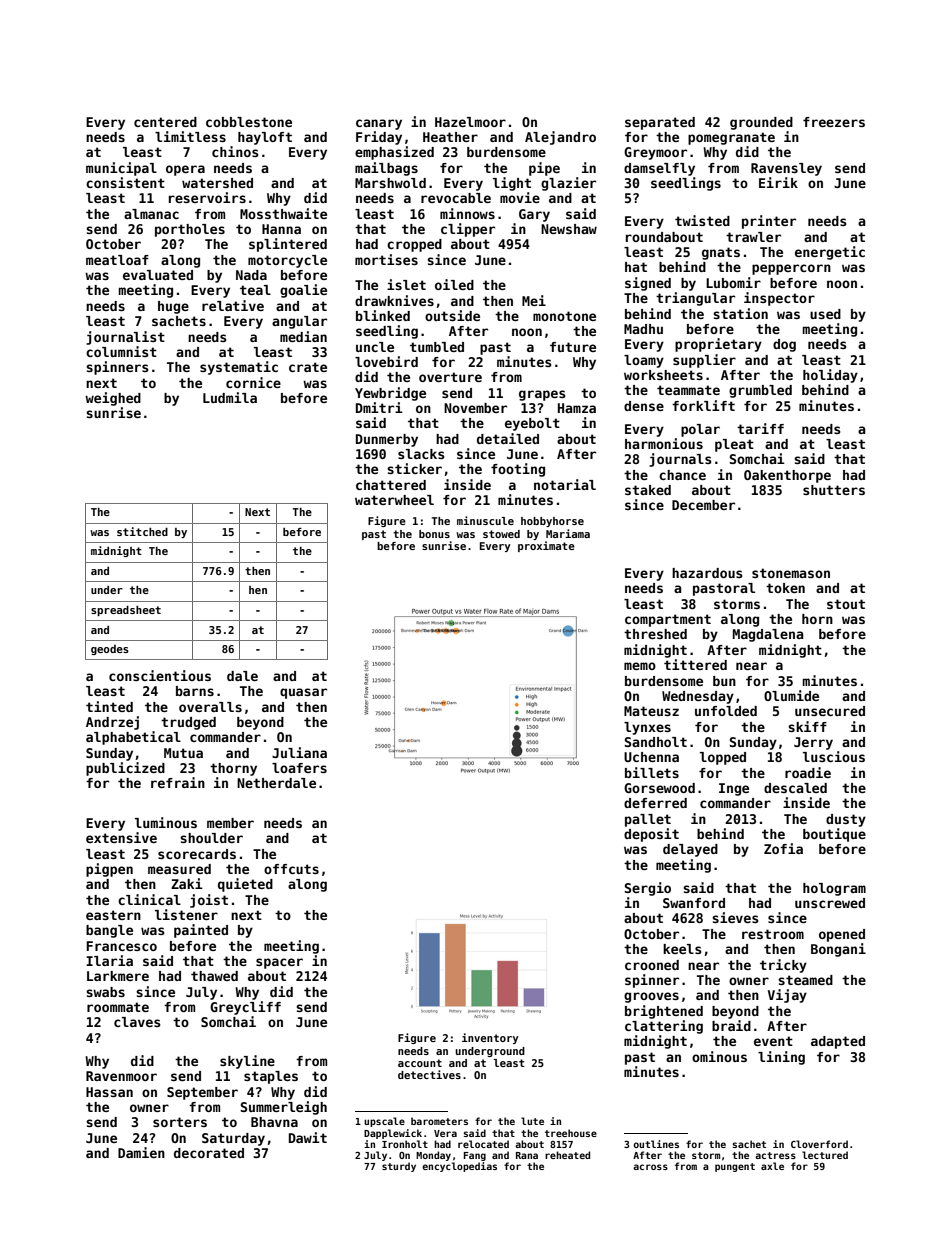 This screenshot has width=952, height=1233. What do you see at coordinates (731, 1025) in the screenshot?
I see `braid` at bounding box center [731, 1025].
